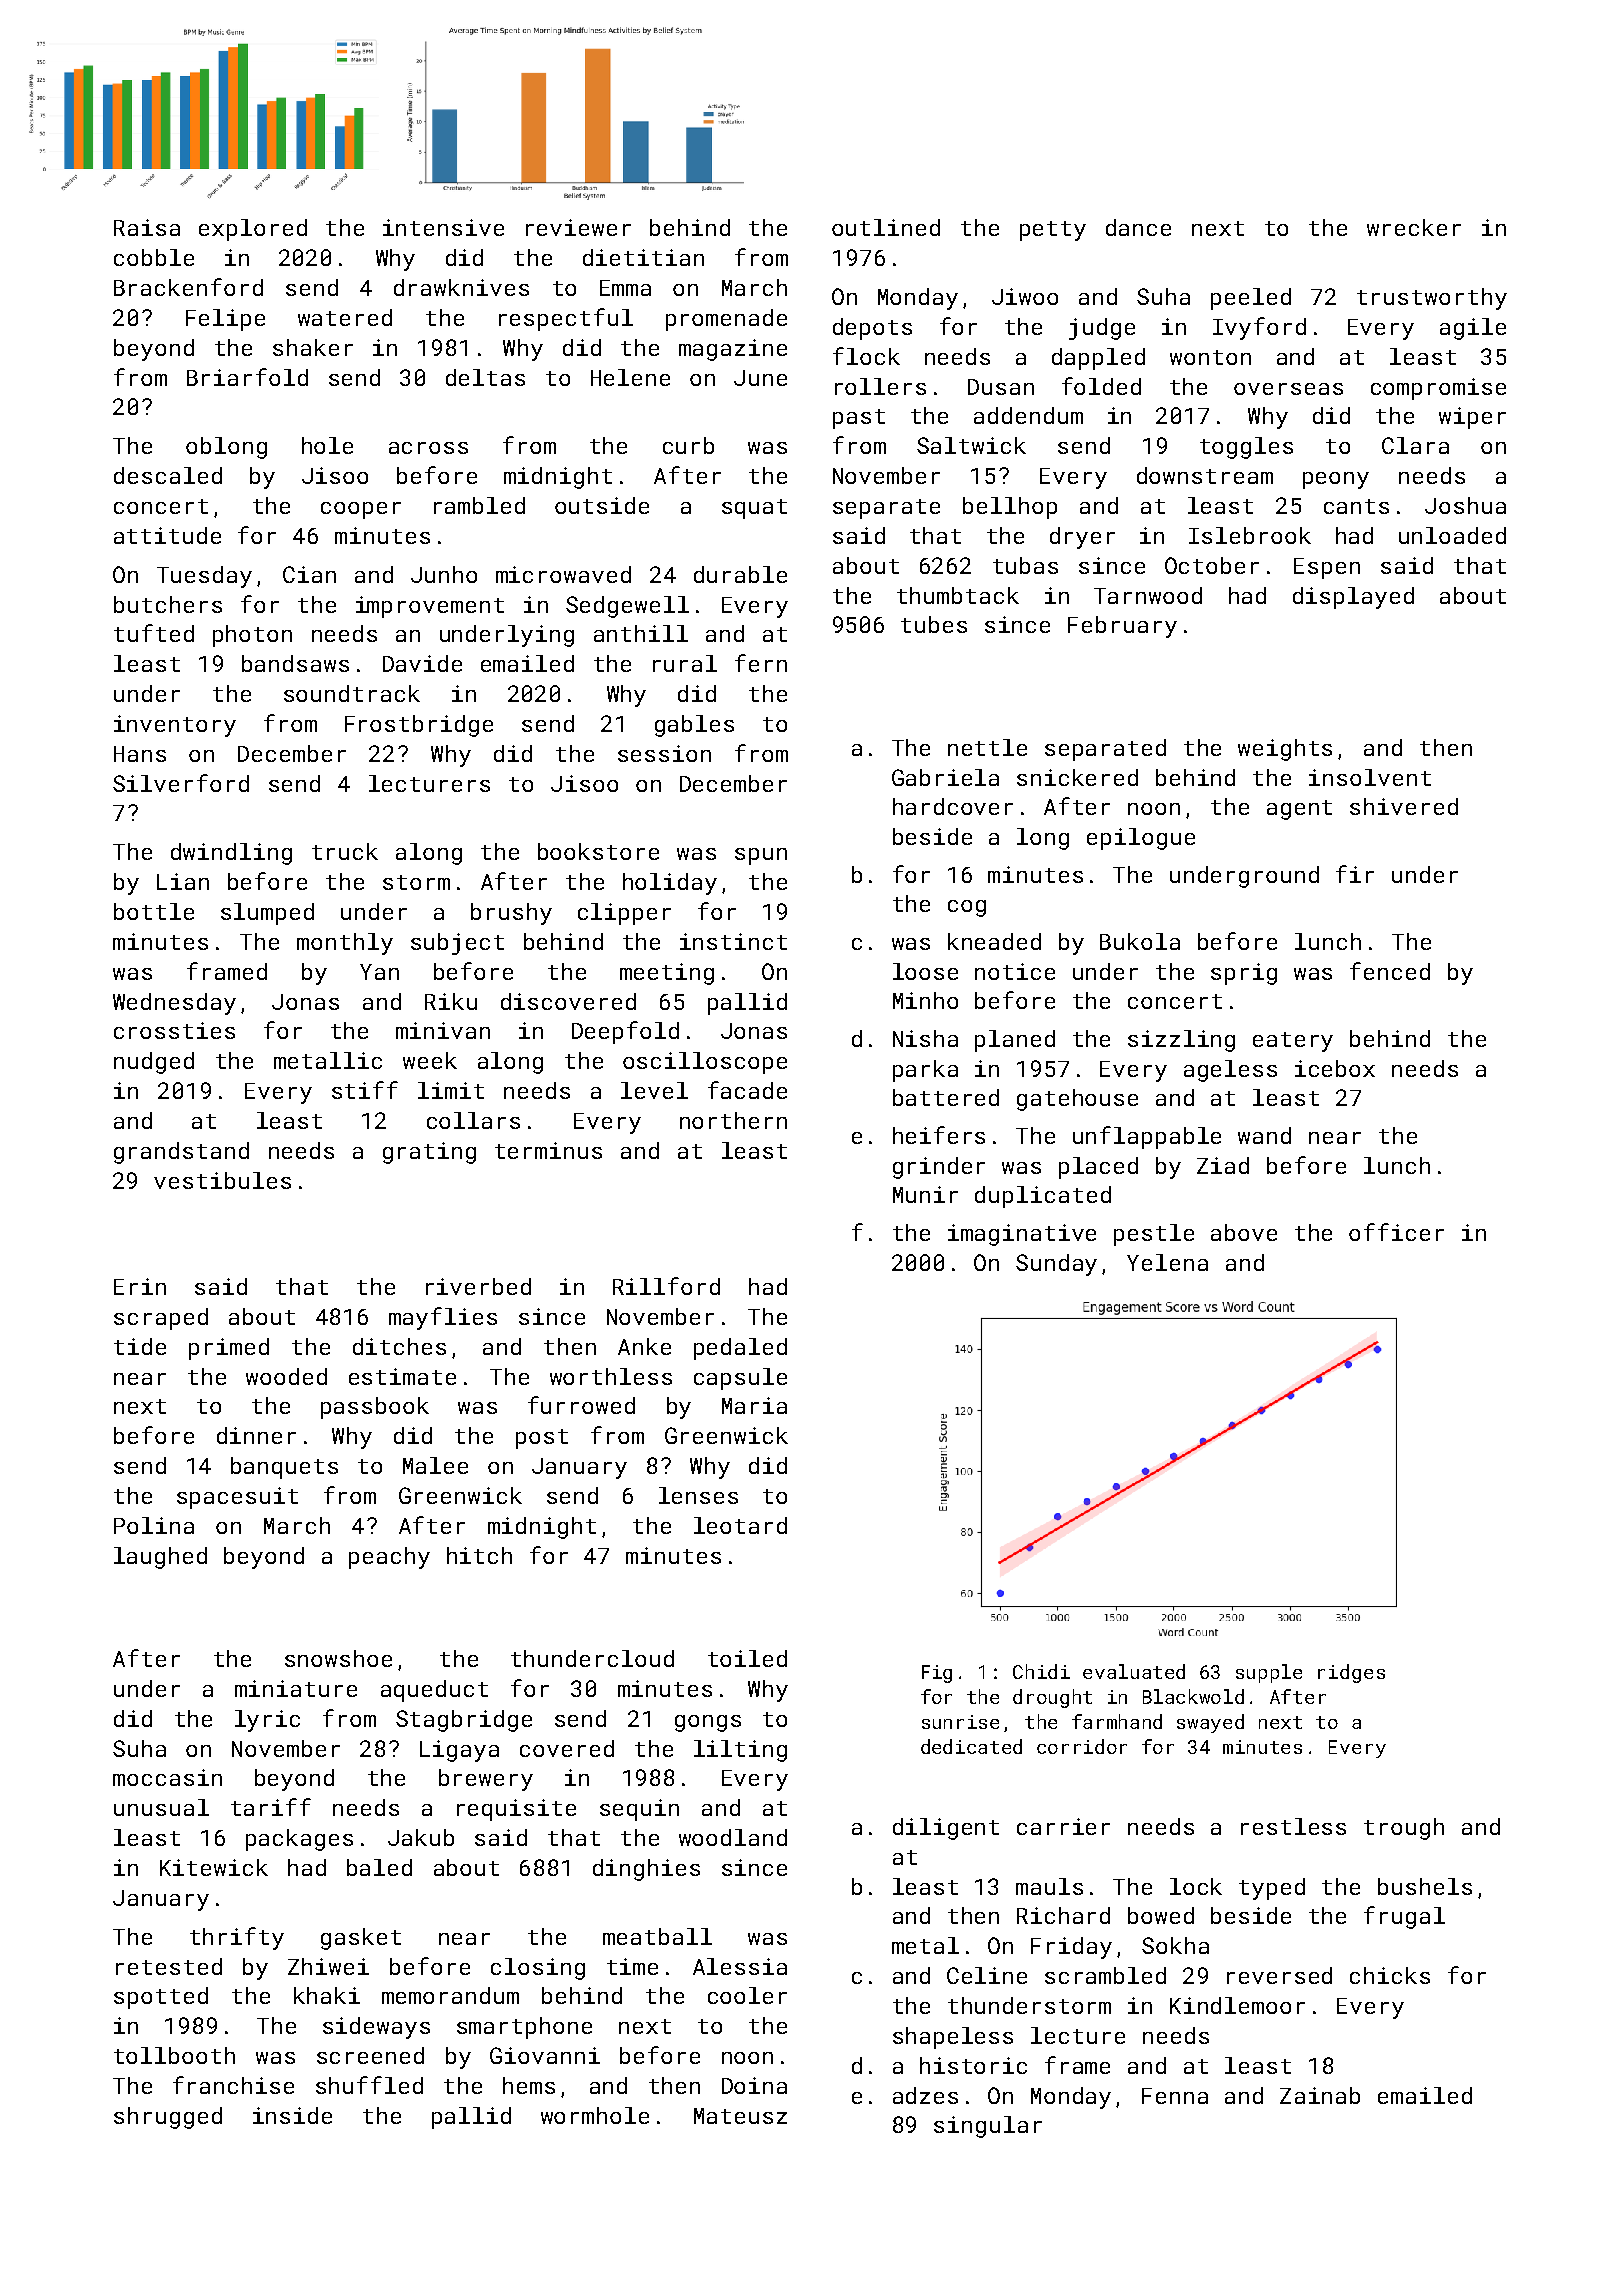 Image resolution: width=1620 pixels, height=2292 pixels. What do you see at coordinates (443, 227) in the screenshot?
I see `intensive` at bounding box center [443, 227].
